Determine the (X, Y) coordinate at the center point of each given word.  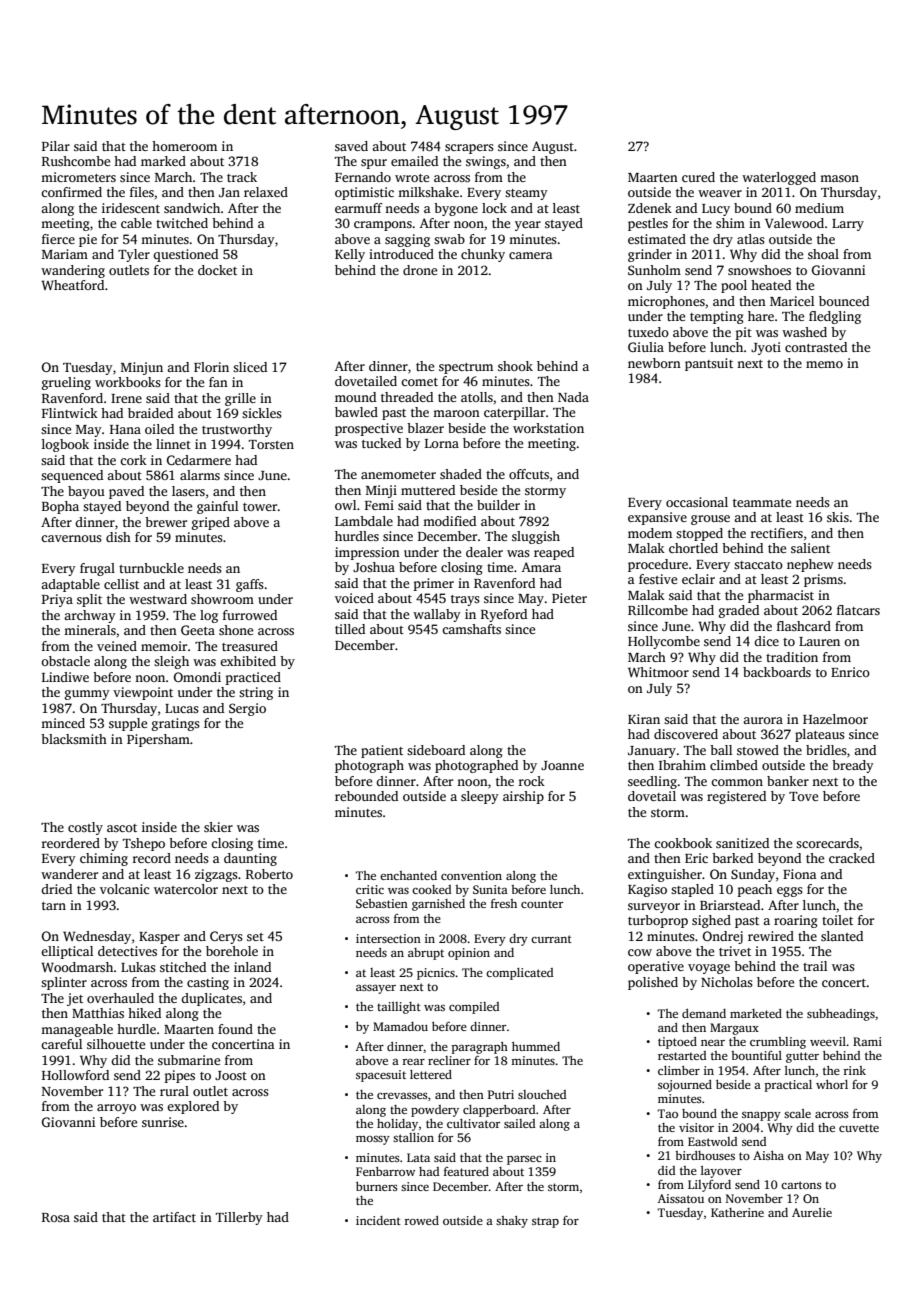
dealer (484, 552)
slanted (842, 936)
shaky (512, 1222)
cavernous (71, 538)
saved (351, 146)
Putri (501, 1094)
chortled (693, 548)
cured (698, 177)
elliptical (67, 952)
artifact (174, 1217)
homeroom (184, 146)
